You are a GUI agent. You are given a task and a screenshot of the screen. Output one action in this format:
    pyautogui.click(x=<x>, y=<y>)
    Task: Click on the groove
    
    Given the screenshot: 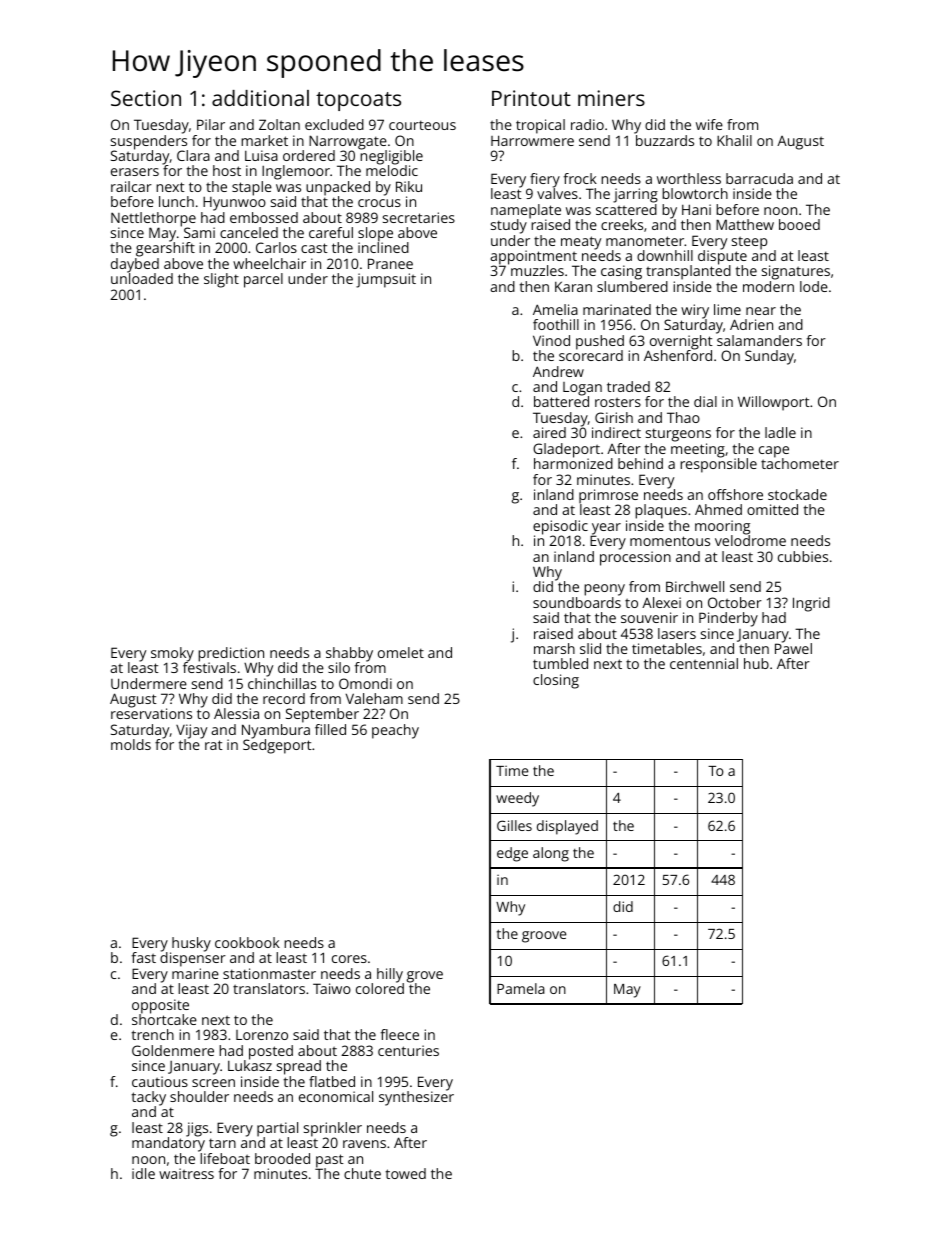 What is the action you would take?
    pyautogui.click(x=544, y=937)
